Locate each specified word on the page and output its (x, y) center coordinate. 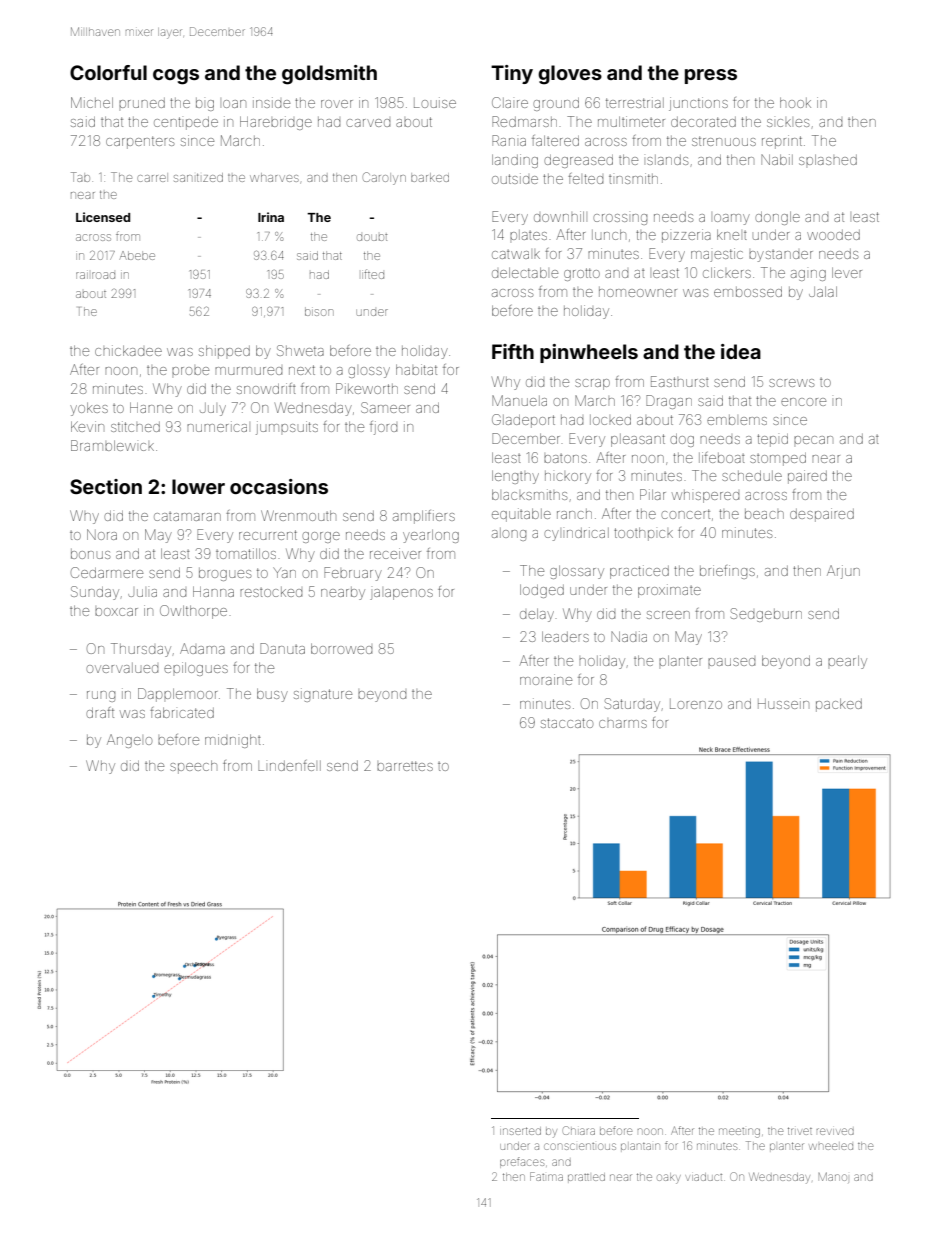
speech (193, 767)
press (711, 76)
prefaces (522, 1162)
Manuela (519, 400)
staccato (567, 723)
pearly (847, 662)
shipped (224, 352)
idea (741, 351)
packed (839, 705)
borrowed (341, 648)
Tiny (512, 74)
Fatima (546, 1176)
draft (100, 712)
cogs (176, 77)
